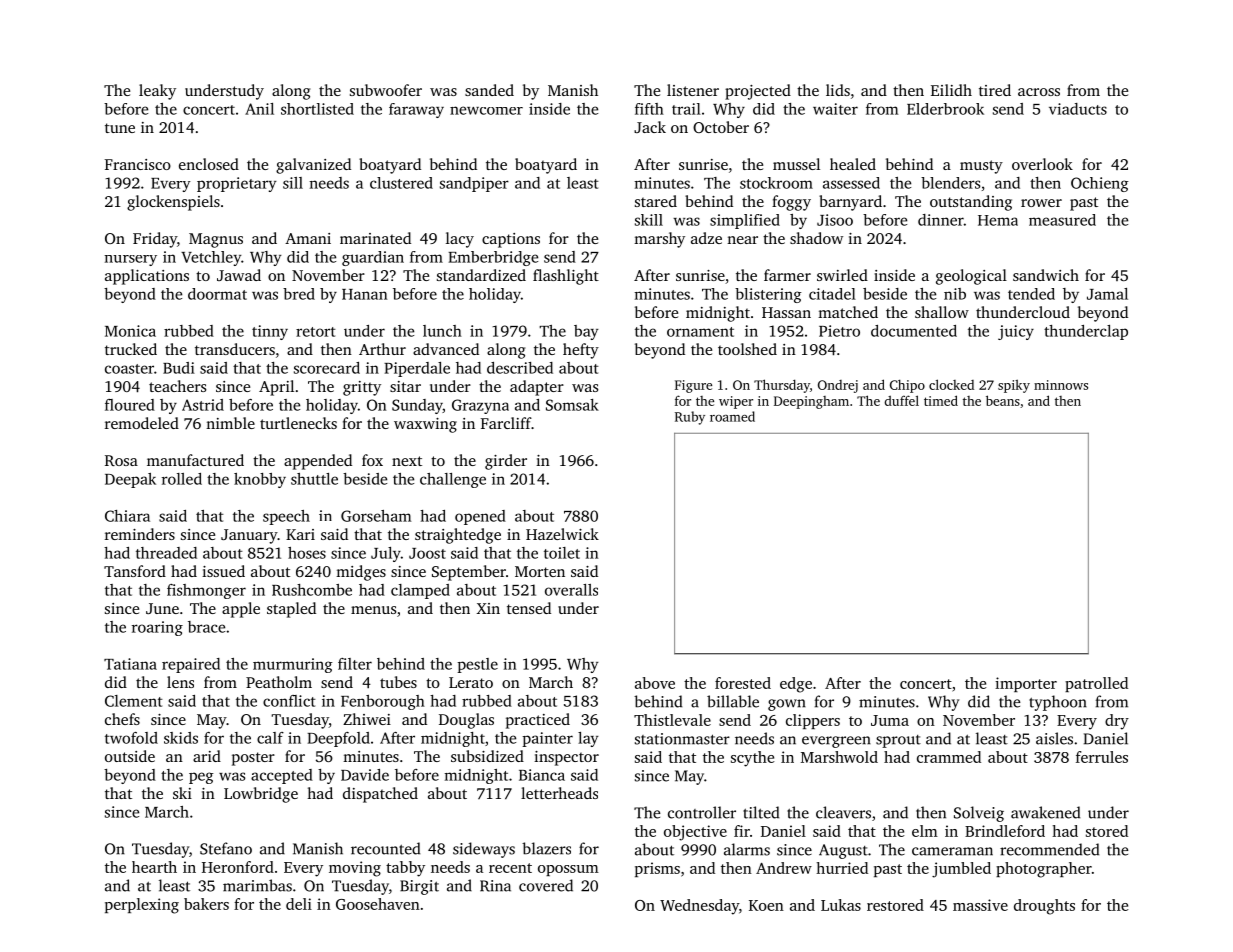 Image resolution: width=1233 pixels, height=952 pixels. Describe the element at coordinates (385, 848) in the image. I see `recounted` at that location.
